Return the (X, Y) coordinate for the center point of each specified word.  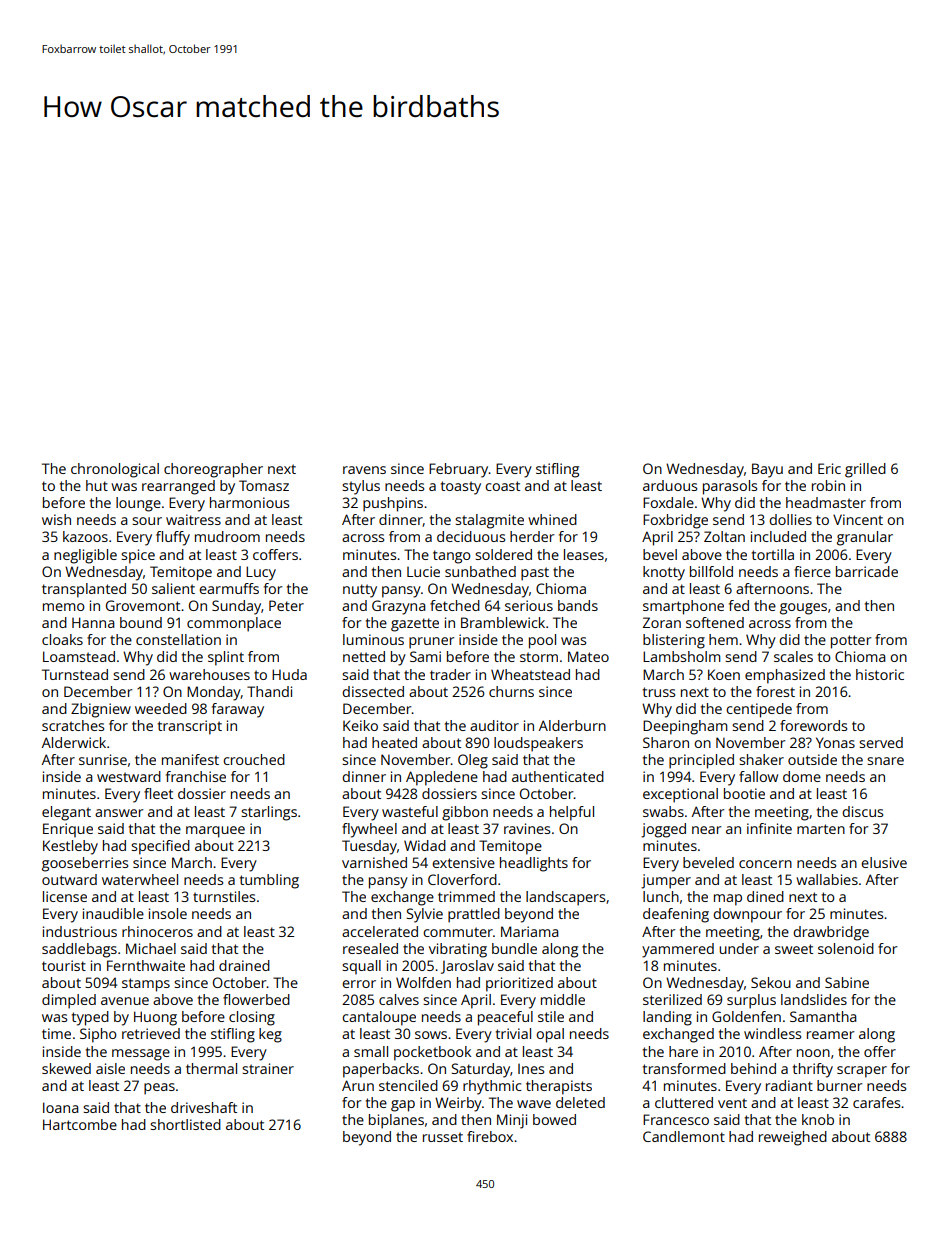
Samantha (823, 1016)
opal (550, 1035)
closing (252, 1018)
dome (802, 776)
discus (862, 811)
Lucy (261, 573)
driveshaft (204, 1107)
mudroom (227, 536)
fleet (158, 793)
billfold (711, 571)
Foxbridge (675, 521)
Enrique (68, 830)
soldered (503, 554)
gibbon (465, 813)
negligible (85, 556)
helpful (572, 813)
